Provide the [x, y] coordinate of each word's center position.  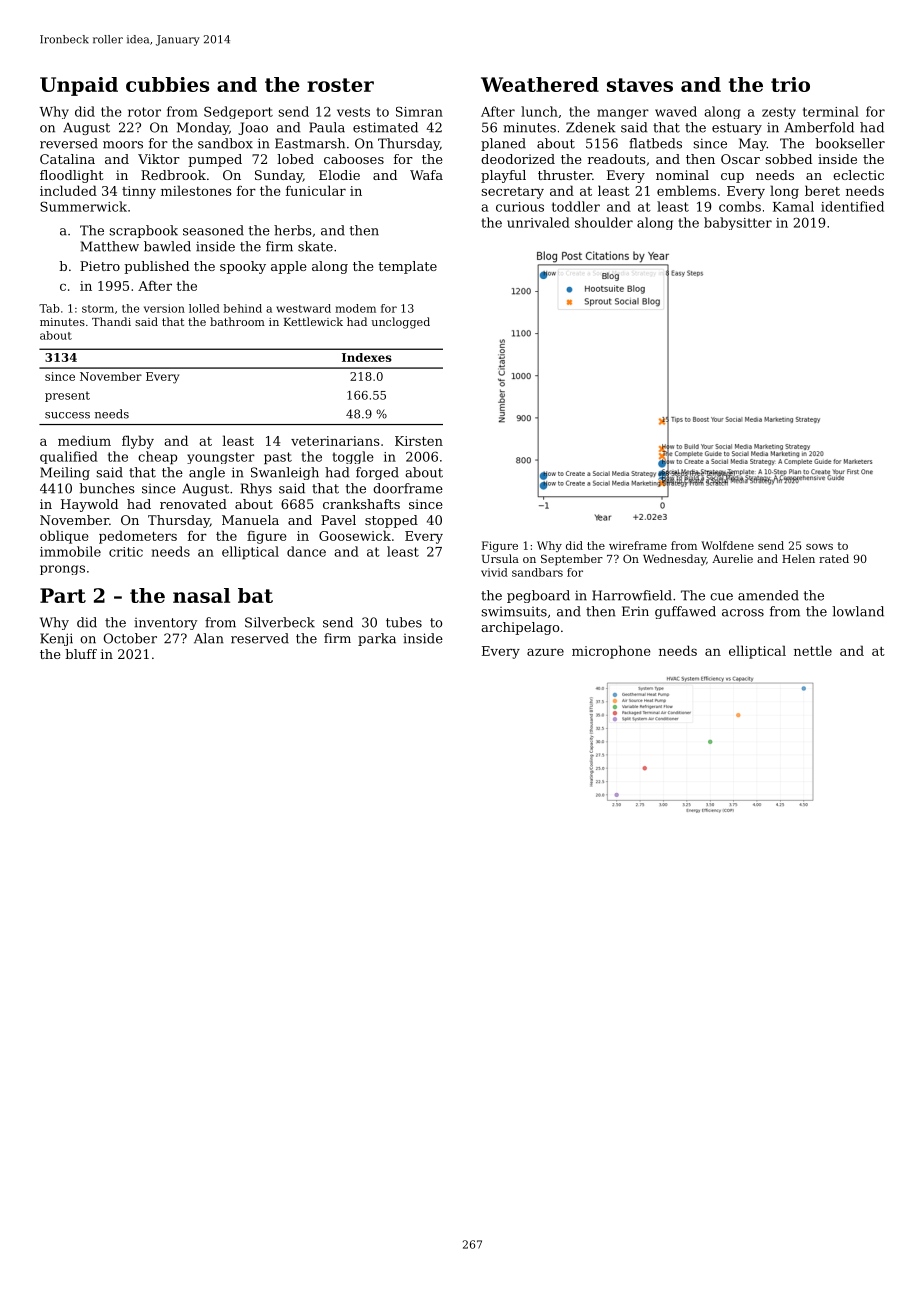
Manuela [250, 520]
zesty [779, 113]
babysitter [738, 223]
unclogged [400, 323]
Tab [49, 308]
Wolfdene [727, 545]
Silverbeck [280, 622]
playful [503, 176]
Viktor [159, 159]
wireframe [638, 545]
